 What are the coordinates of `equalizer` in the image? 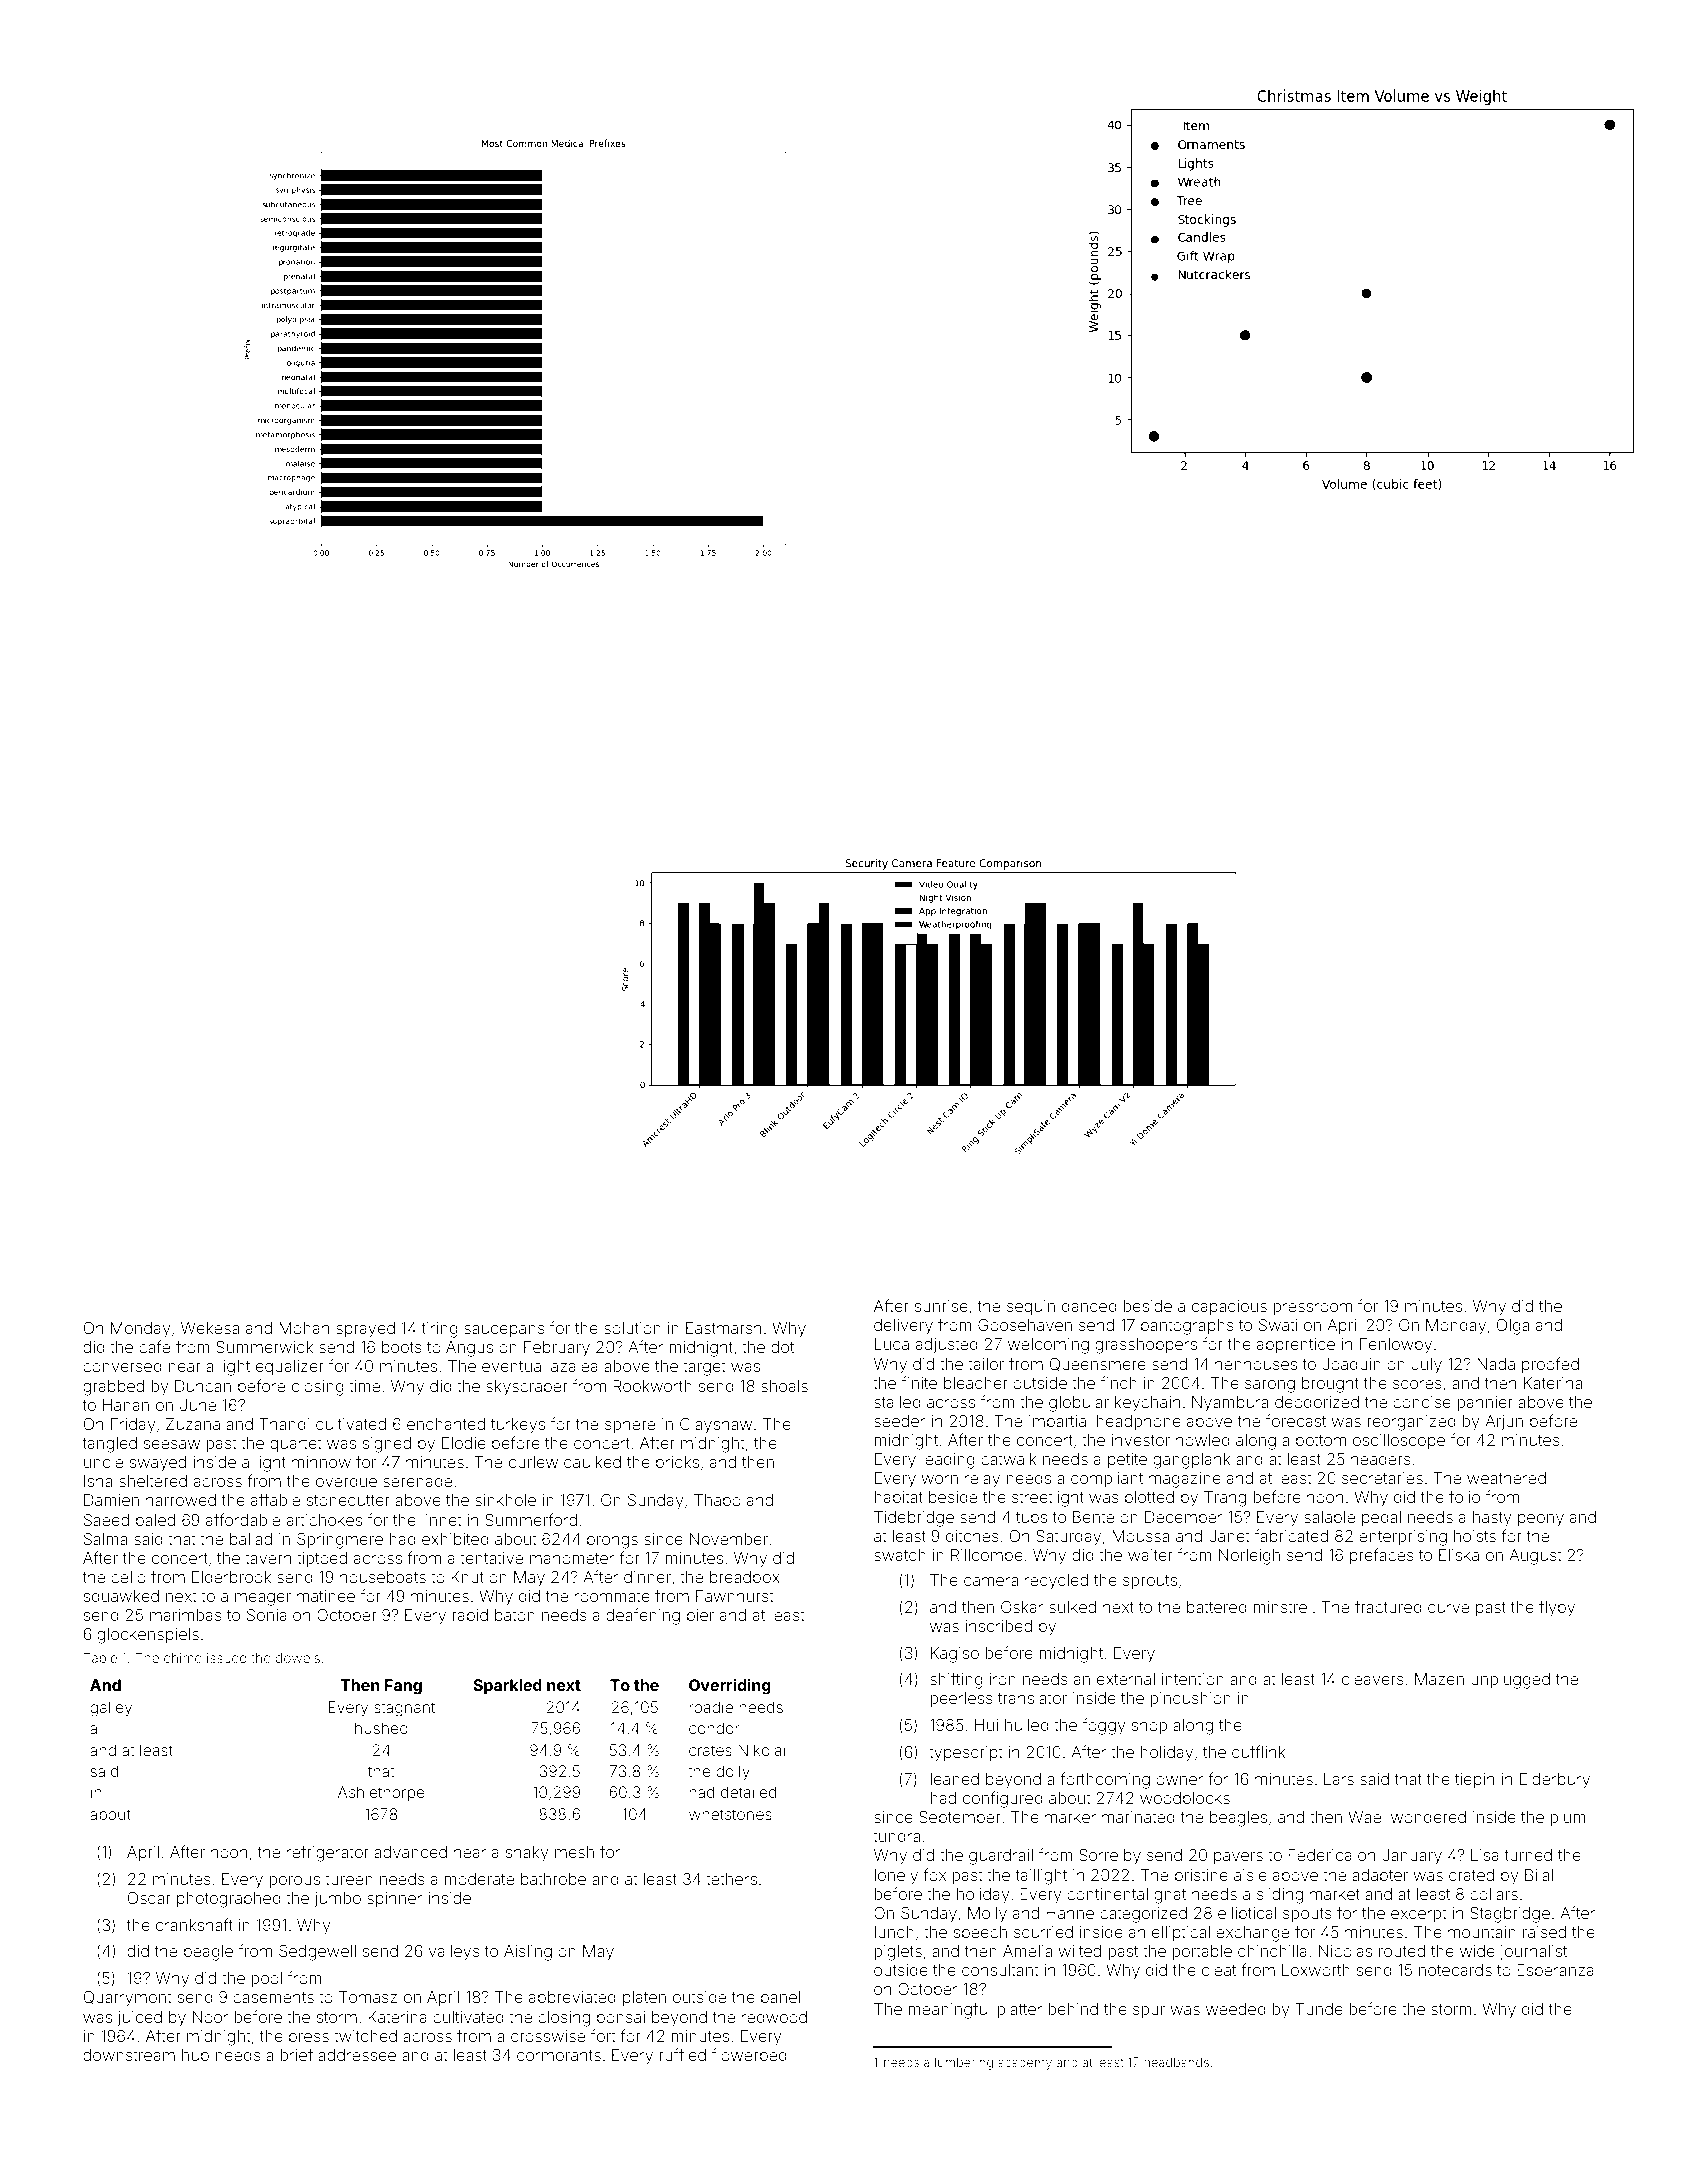 It's located at (290, 1367).
